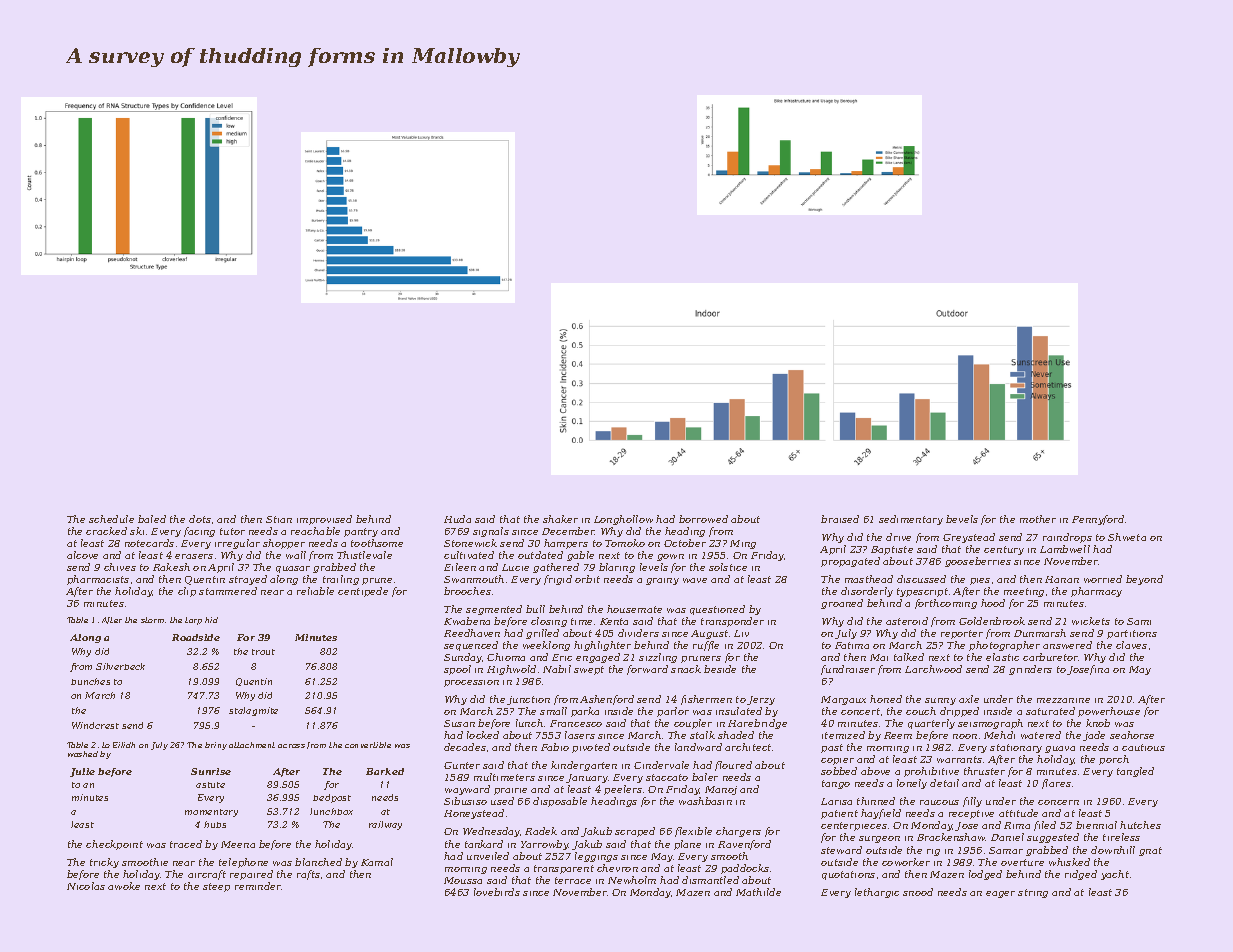  I want to click on seahorse, so click(1132, 735).
